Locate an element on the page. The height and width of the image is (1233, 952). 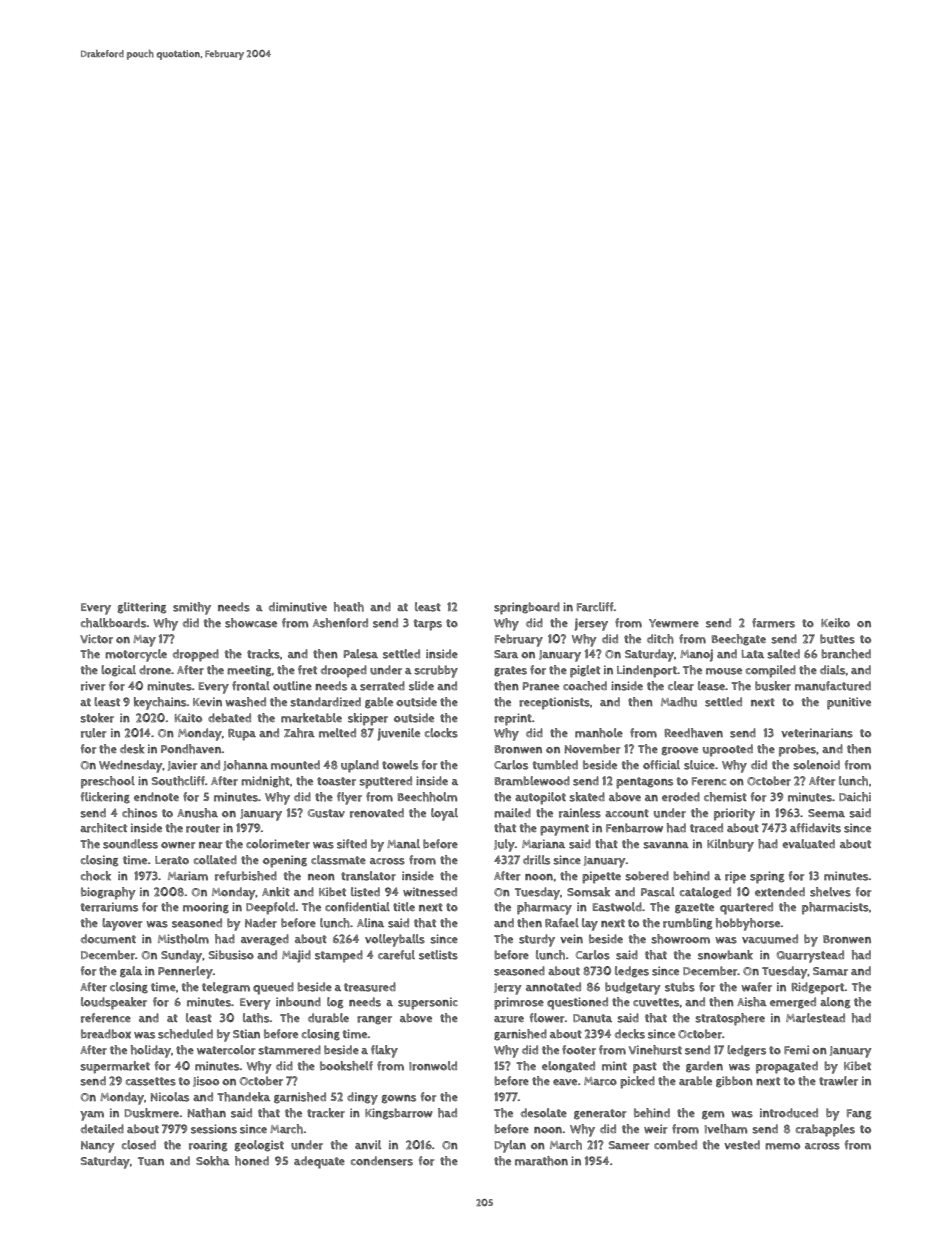
farmers is located at coordinates (773, 623).
